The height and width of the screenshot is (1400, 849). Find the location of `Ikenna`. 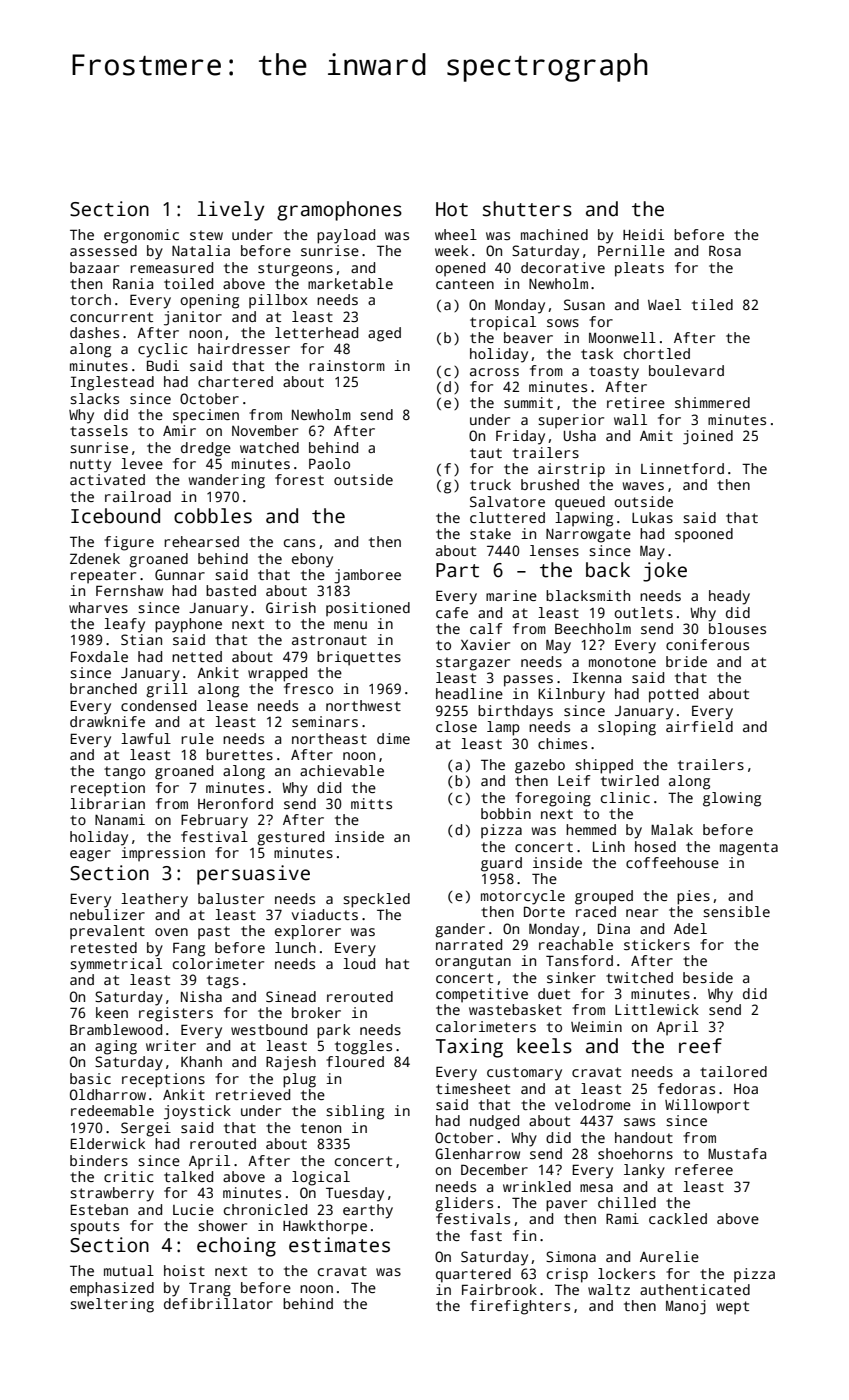

Ikenna is located at coordinates (597, 677).
